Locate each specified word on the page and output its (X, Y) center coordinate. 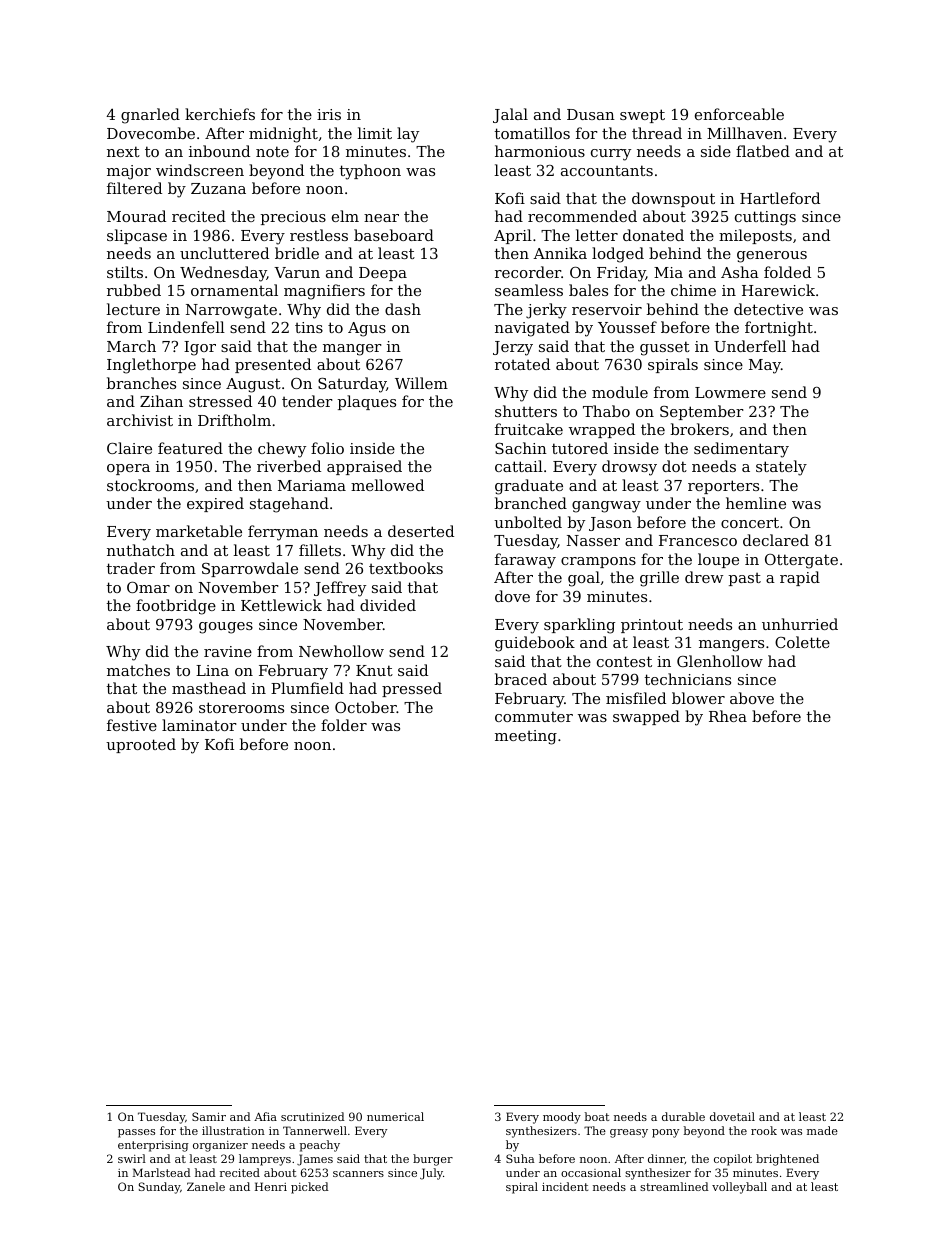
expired (215, 504)
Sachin (521, 448)
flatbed (763, 151)
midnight (283, 135)
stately (781, 468)
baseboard (394, 235)
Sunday (159, 1188)
